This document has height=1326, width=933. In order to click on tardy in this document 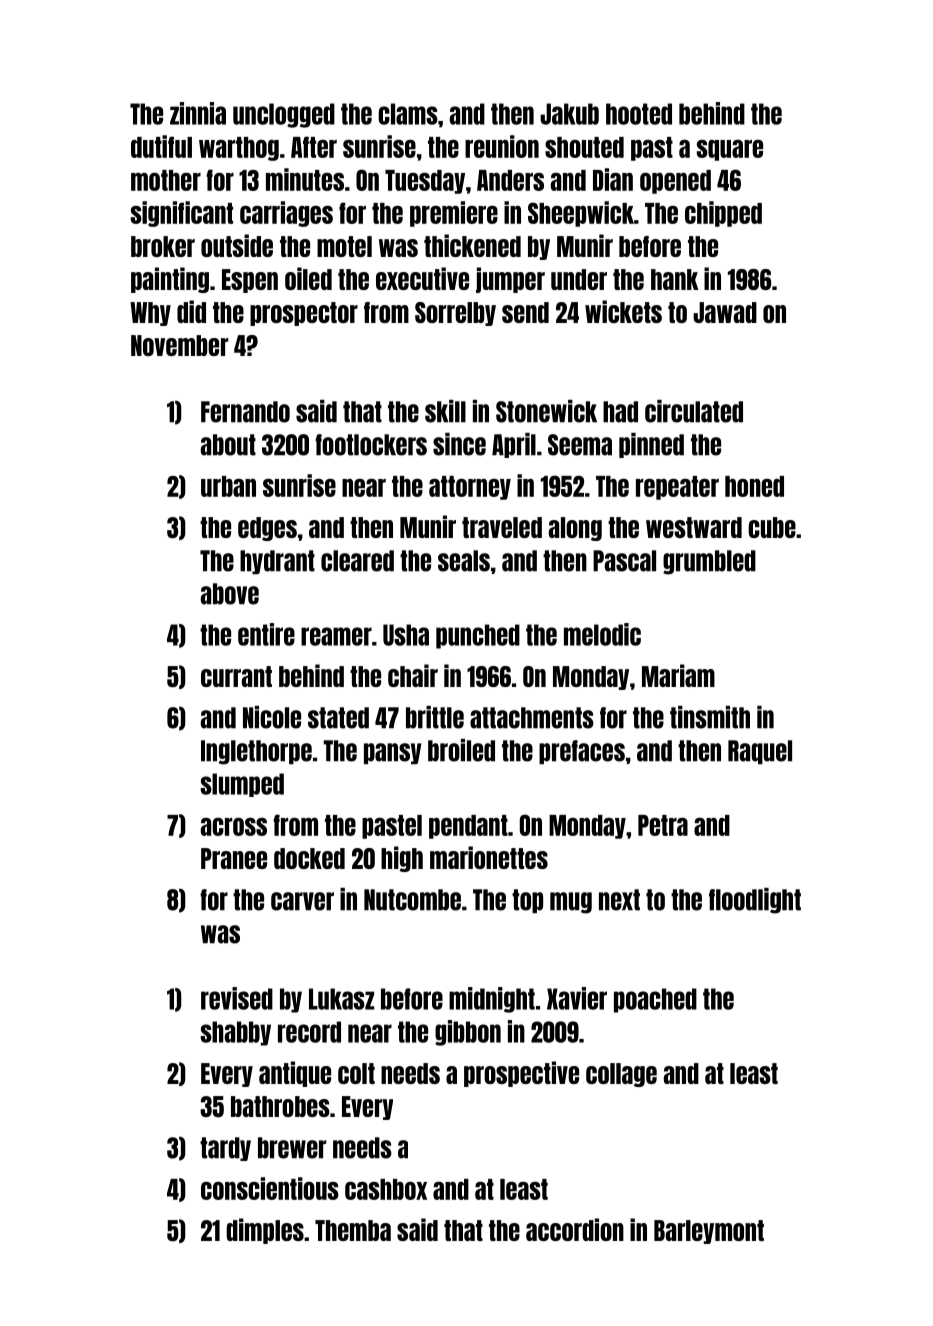, I will do `click(225, 1149)`.
